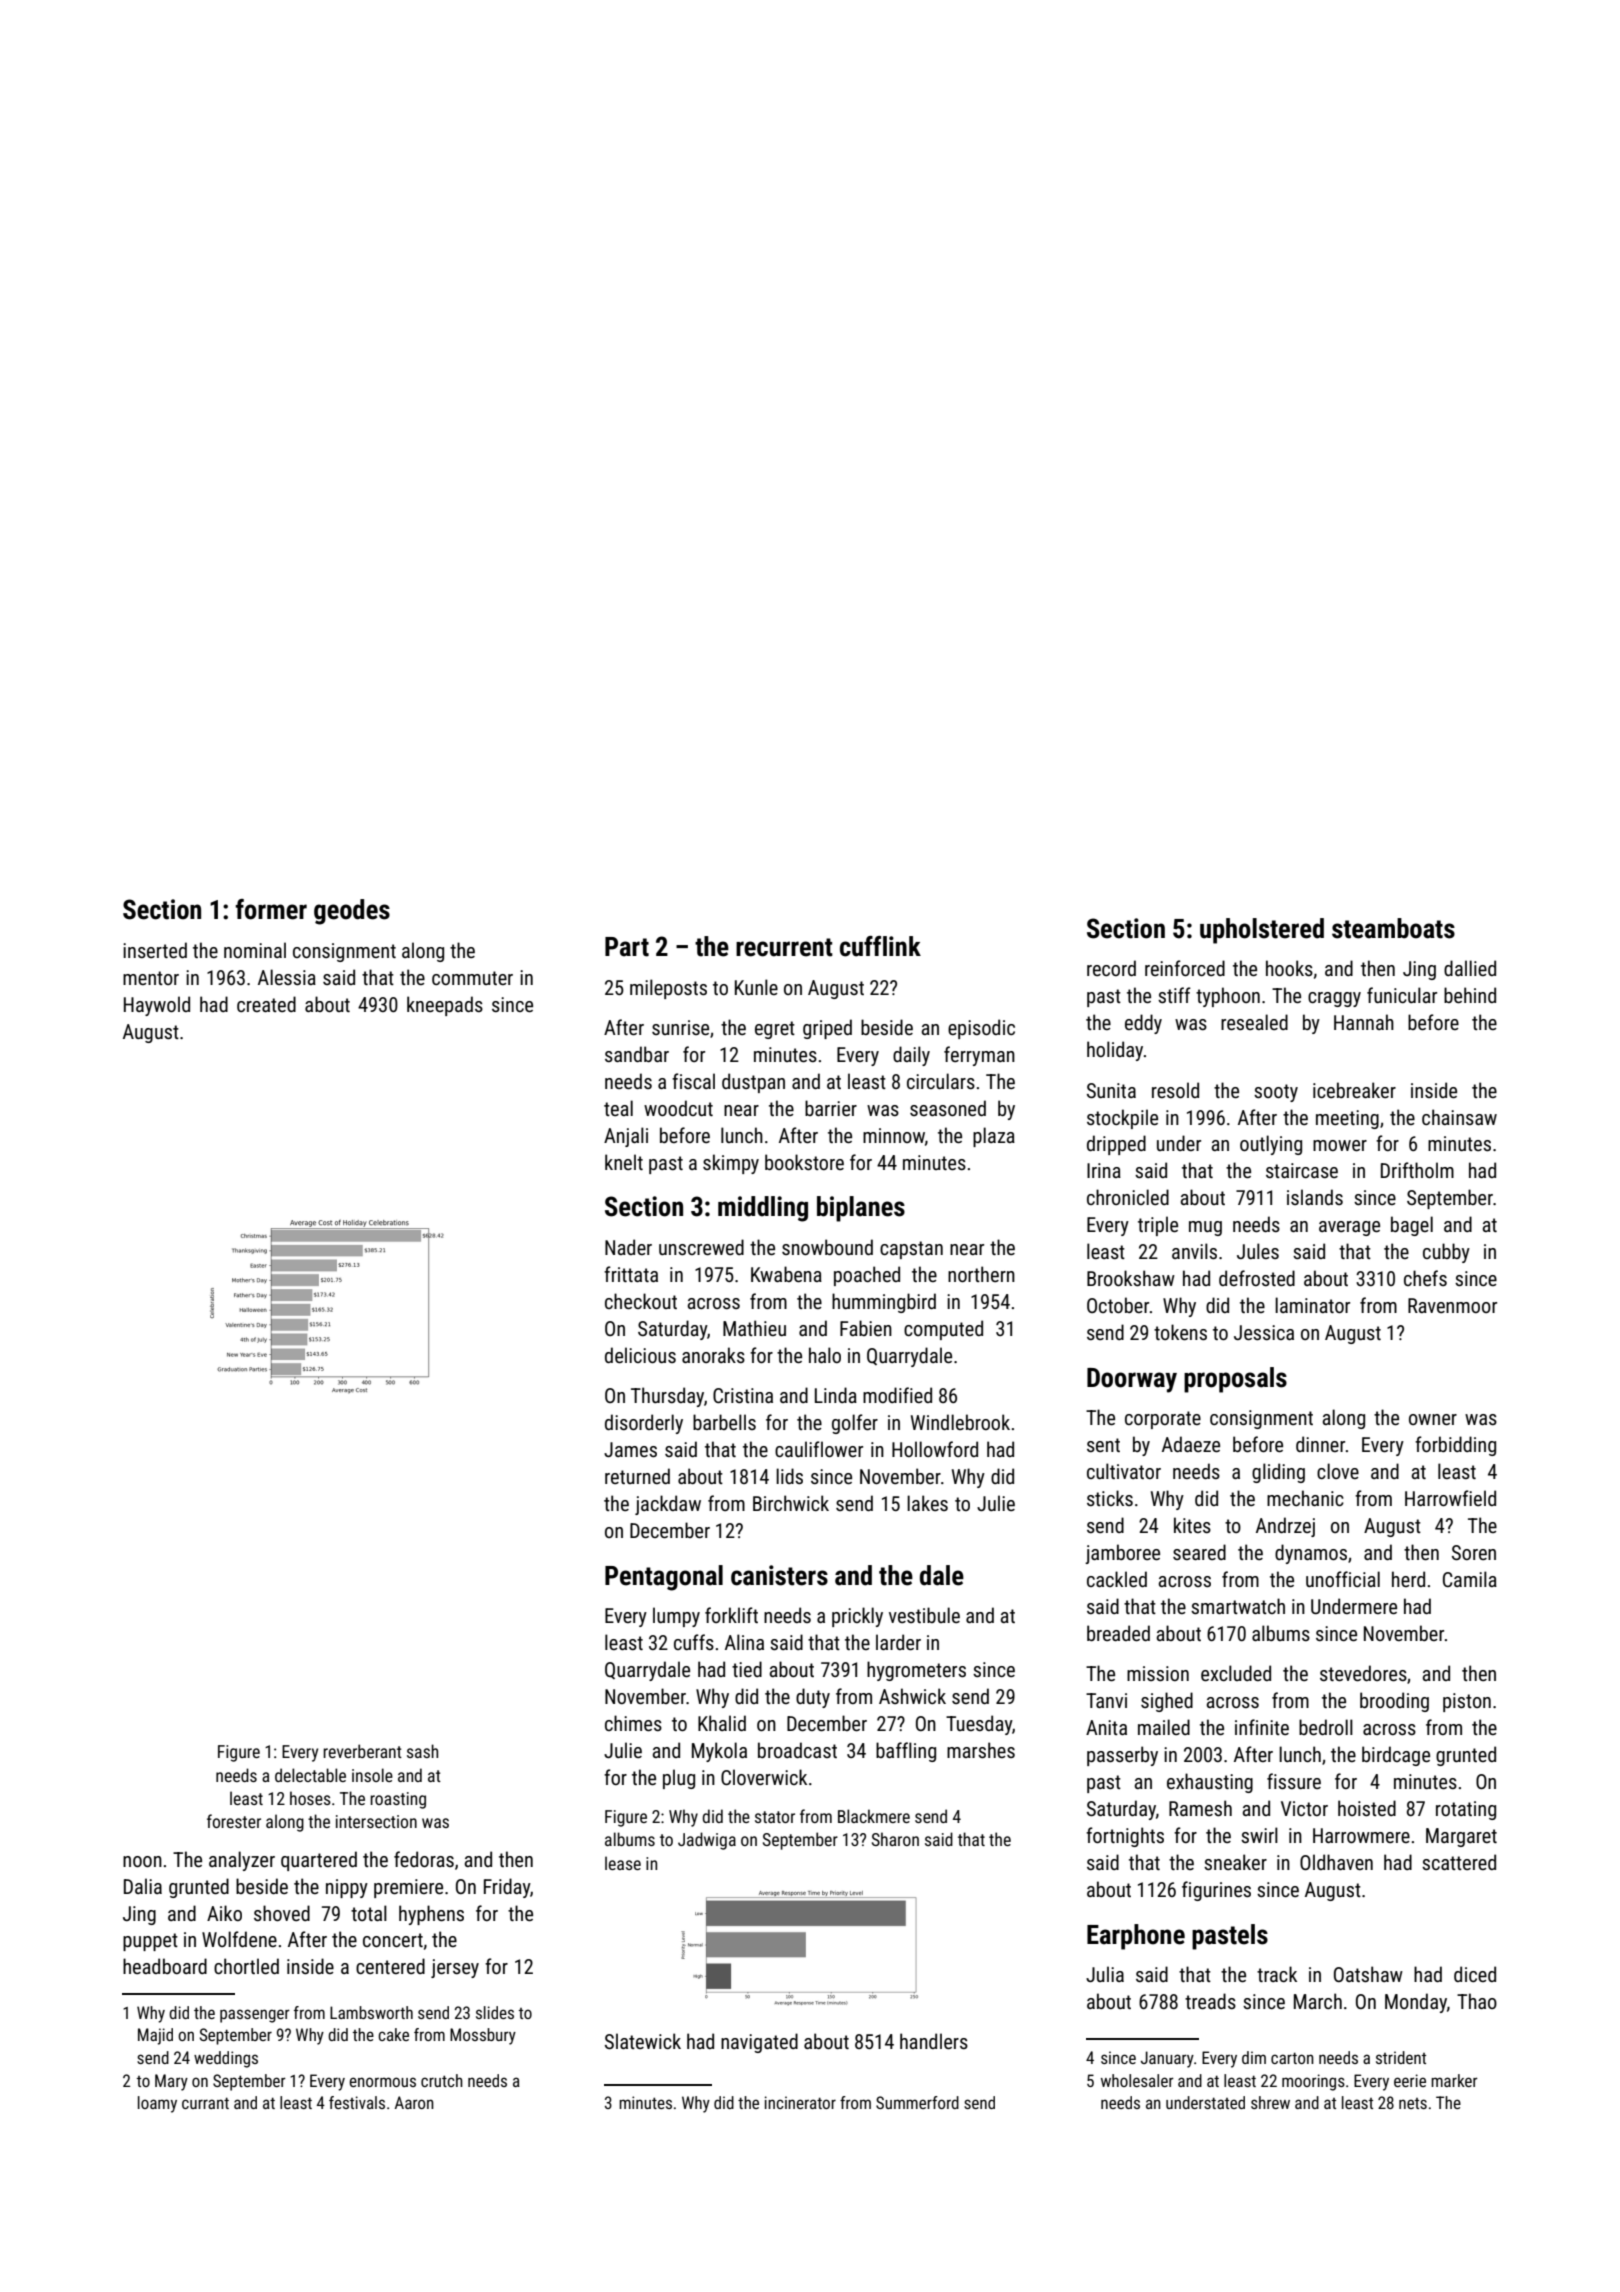  What do you see at coordinates (813, 1698) in the screenshot?
I see `duty` at bounding box center [813, 1698].
